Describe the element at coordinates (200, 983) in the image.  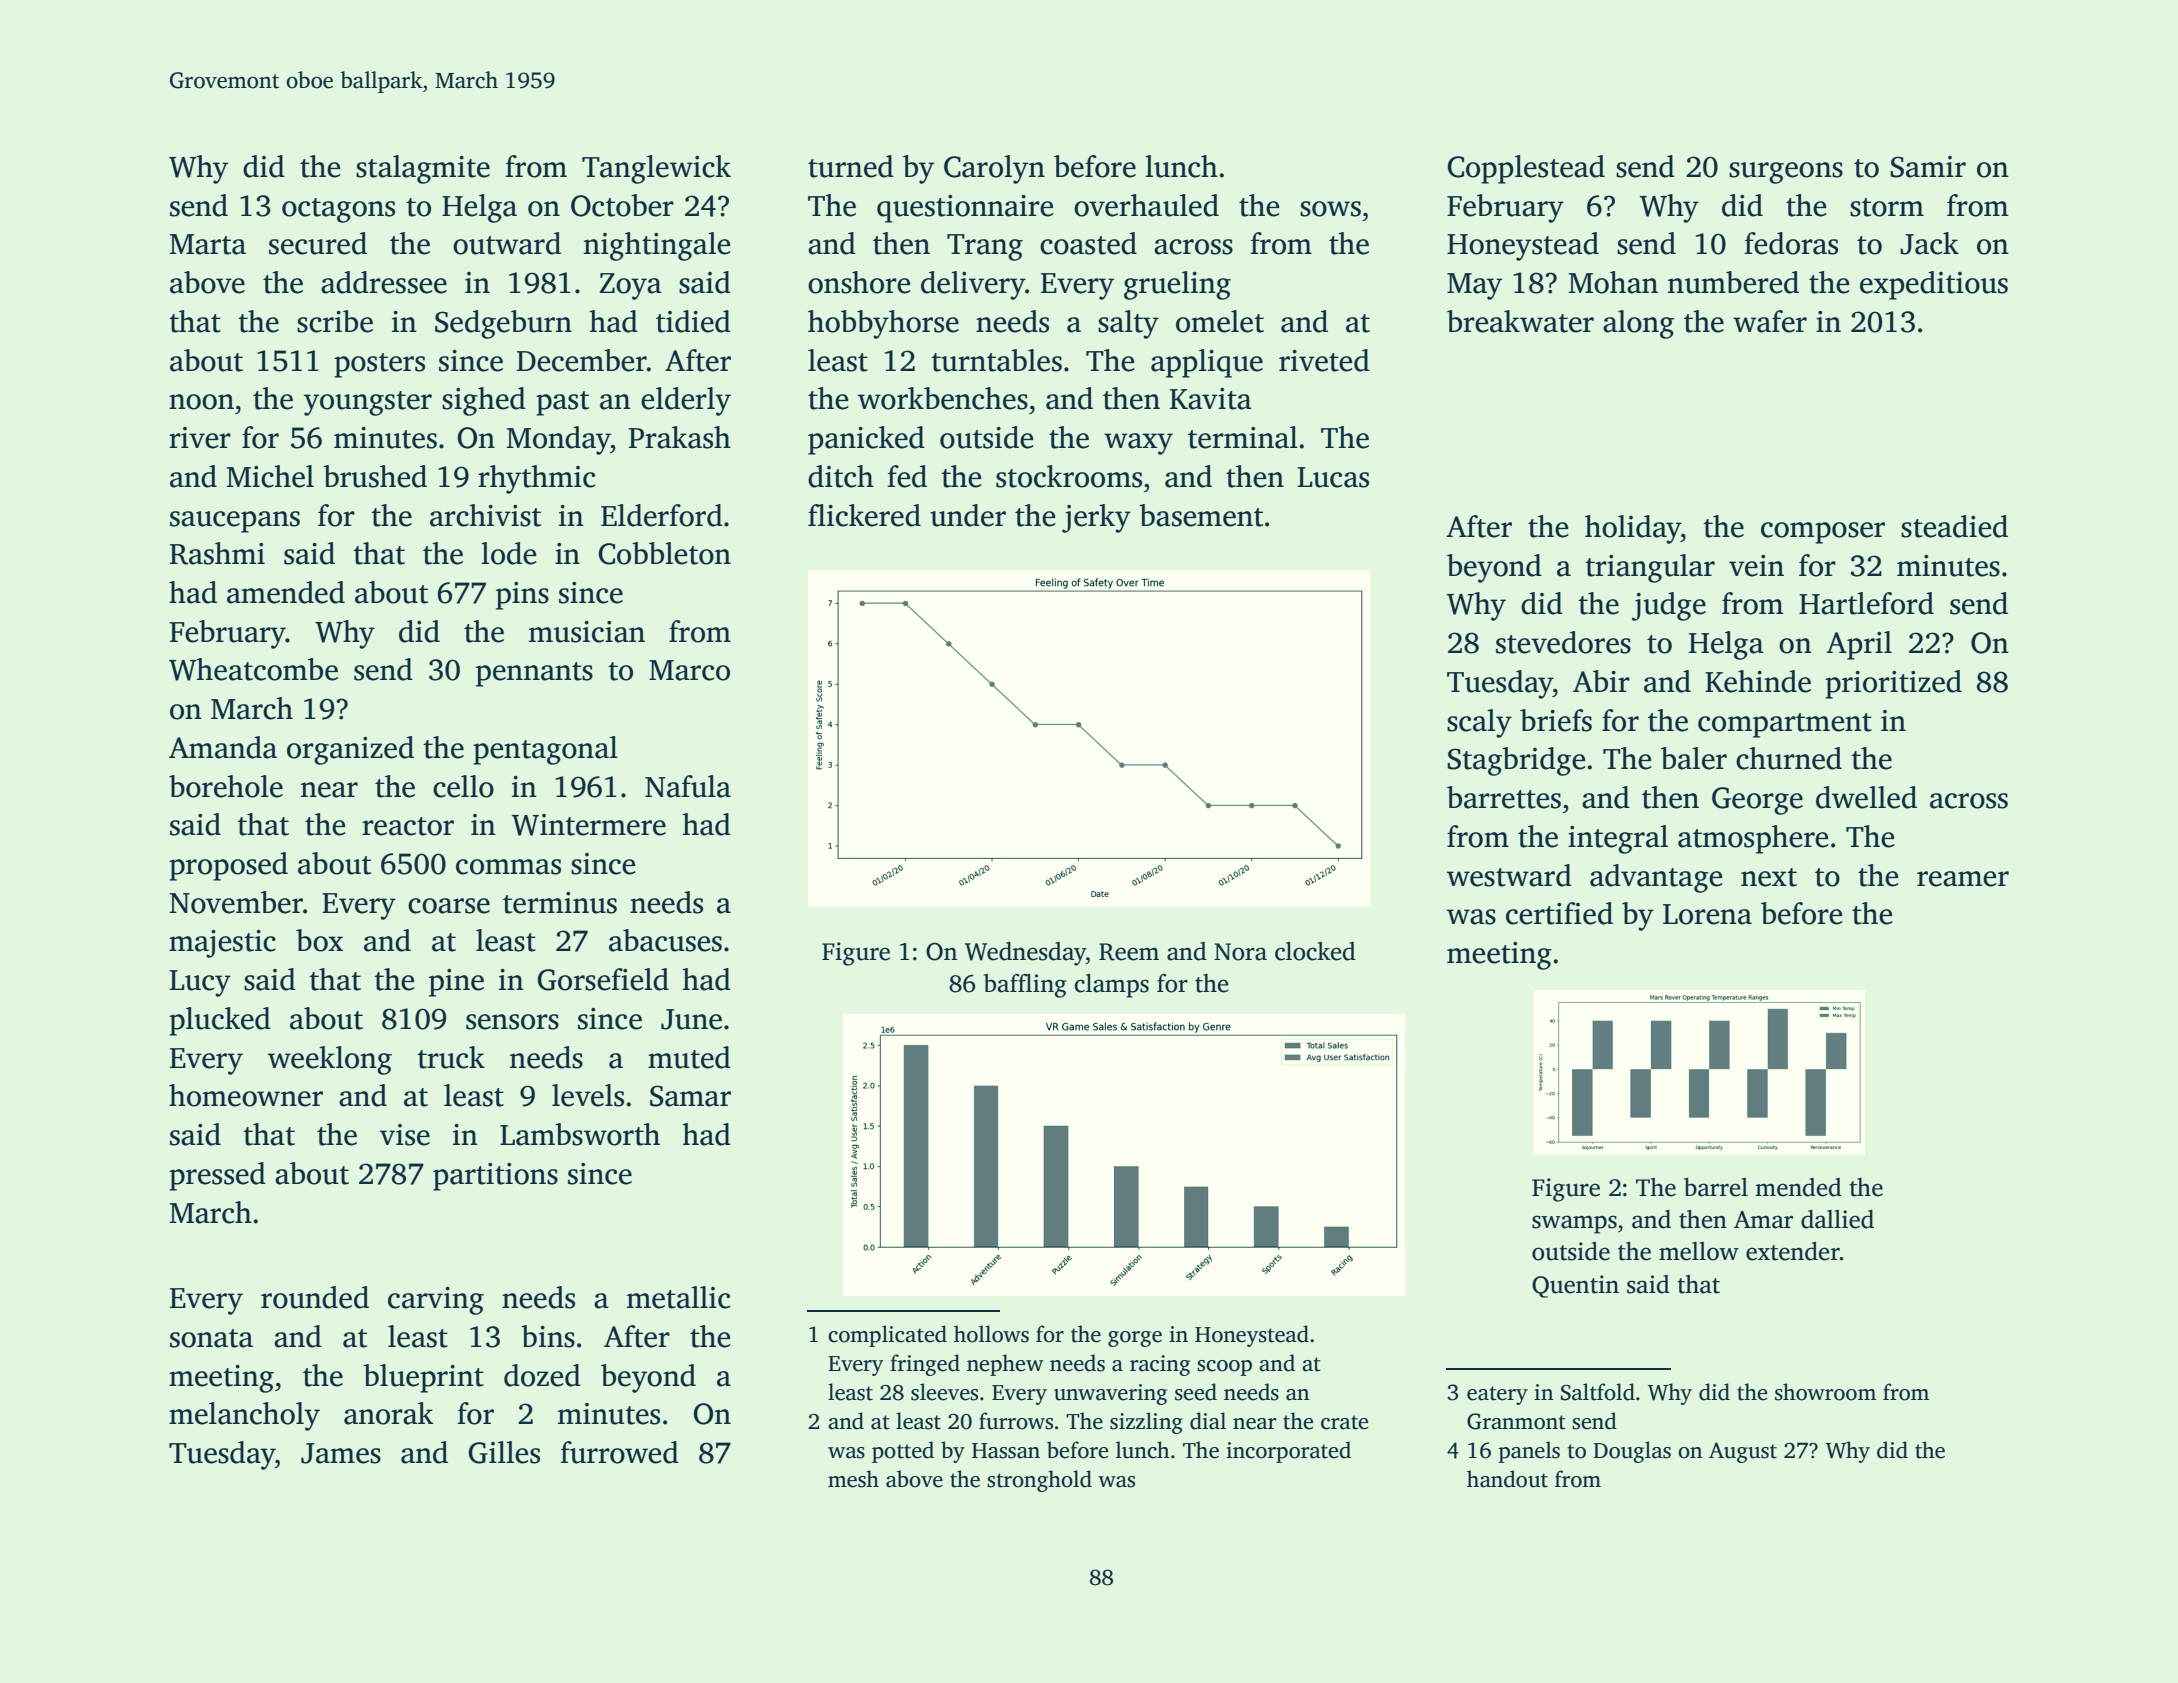
I see `Lucy` at that location.
